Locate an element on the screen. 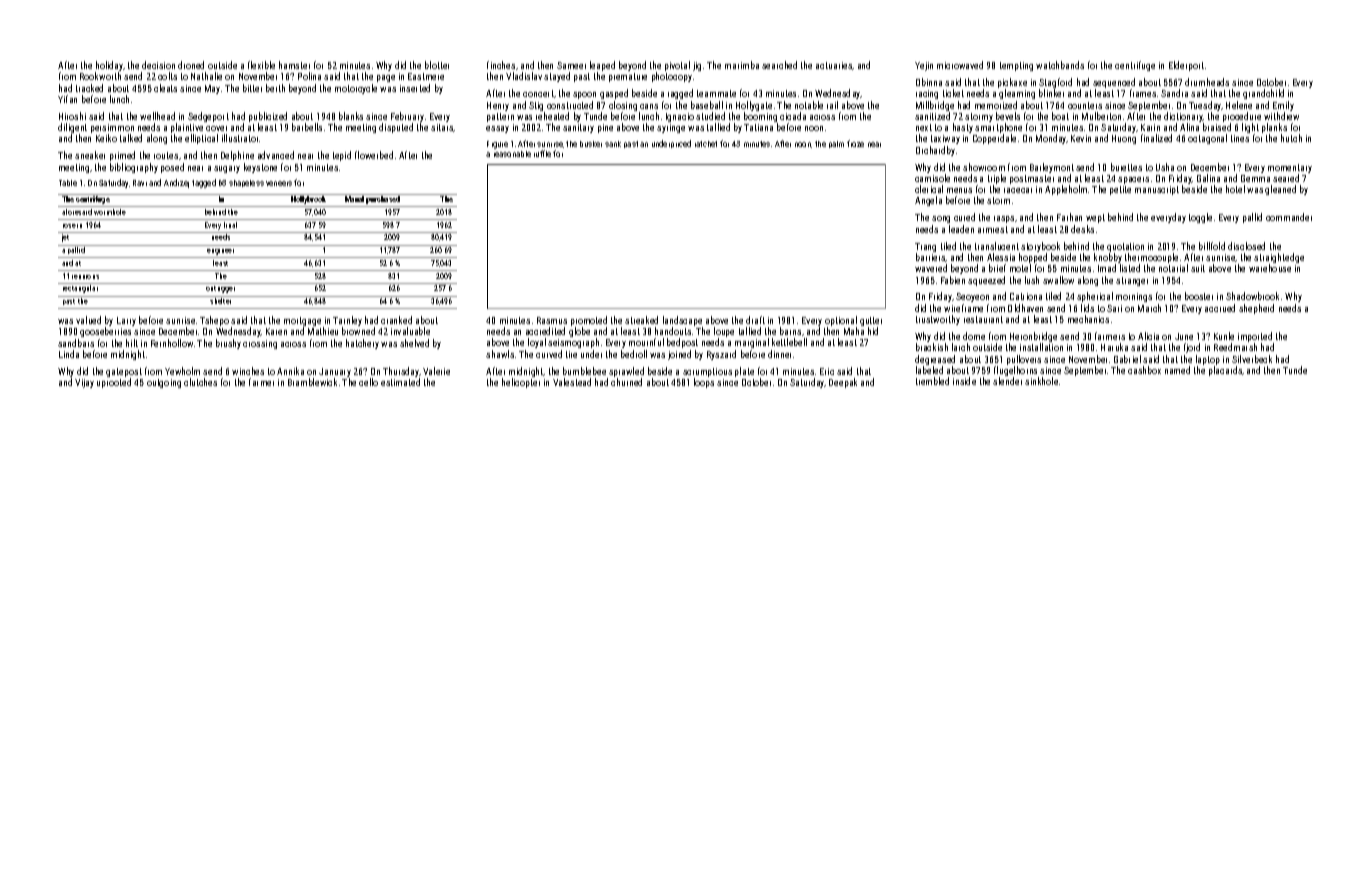 The image size is (1372, 887). estimated is located at coordinates (400, 382).
